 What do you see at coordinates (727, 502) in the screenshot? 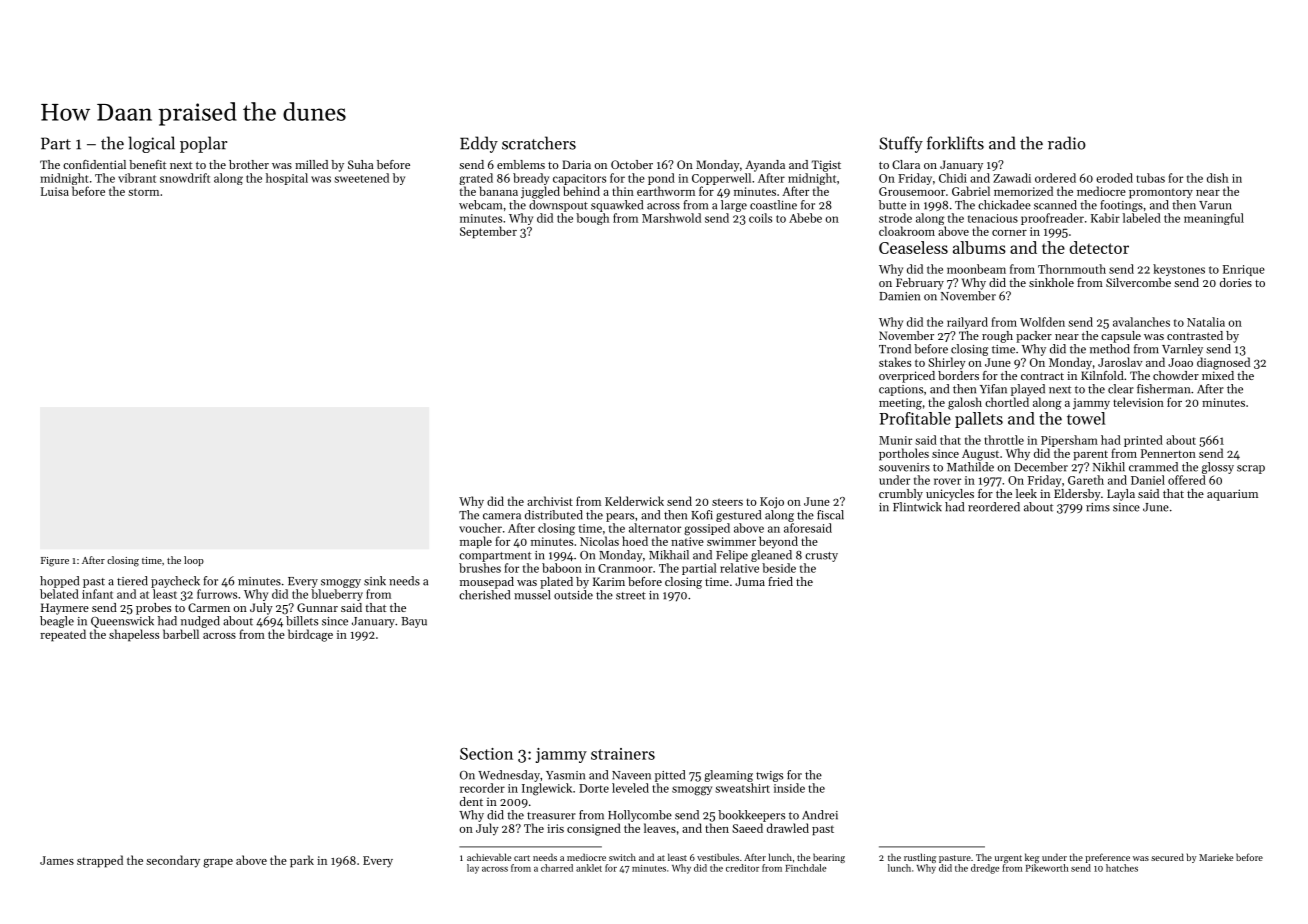
I see `steers` at bounding box center [727, 502].
